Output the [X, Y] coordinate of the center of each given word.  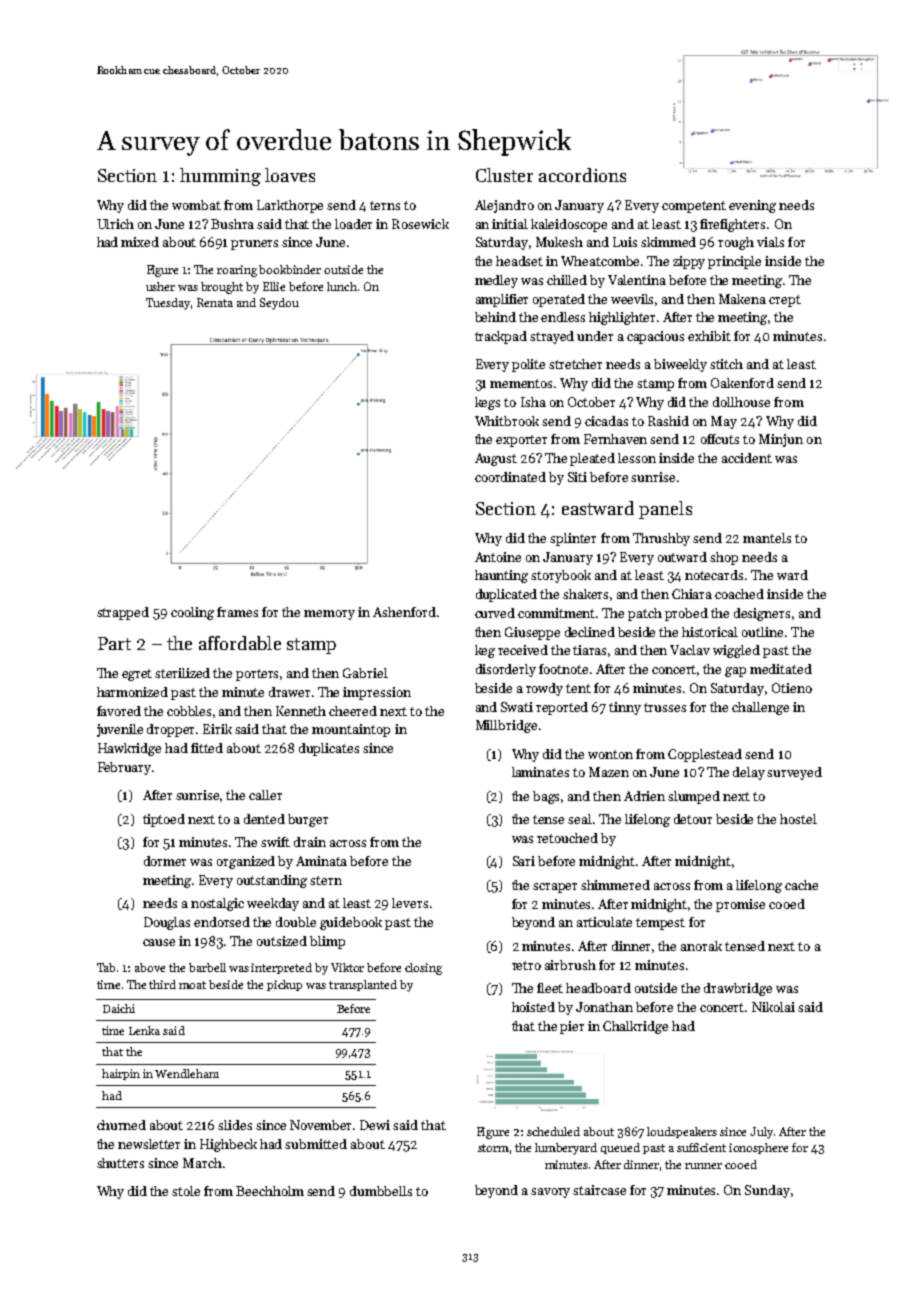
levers [410, 903]
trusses [665, 707]
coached [739, 594]
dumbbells [381, 1191]
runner [703, 1166]
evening [752, 206]
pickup [284, 985]
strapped [123, 613]
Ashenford [404, 612]
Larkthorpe [290, 206]
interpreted [281, 968]
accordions [582, 175]
